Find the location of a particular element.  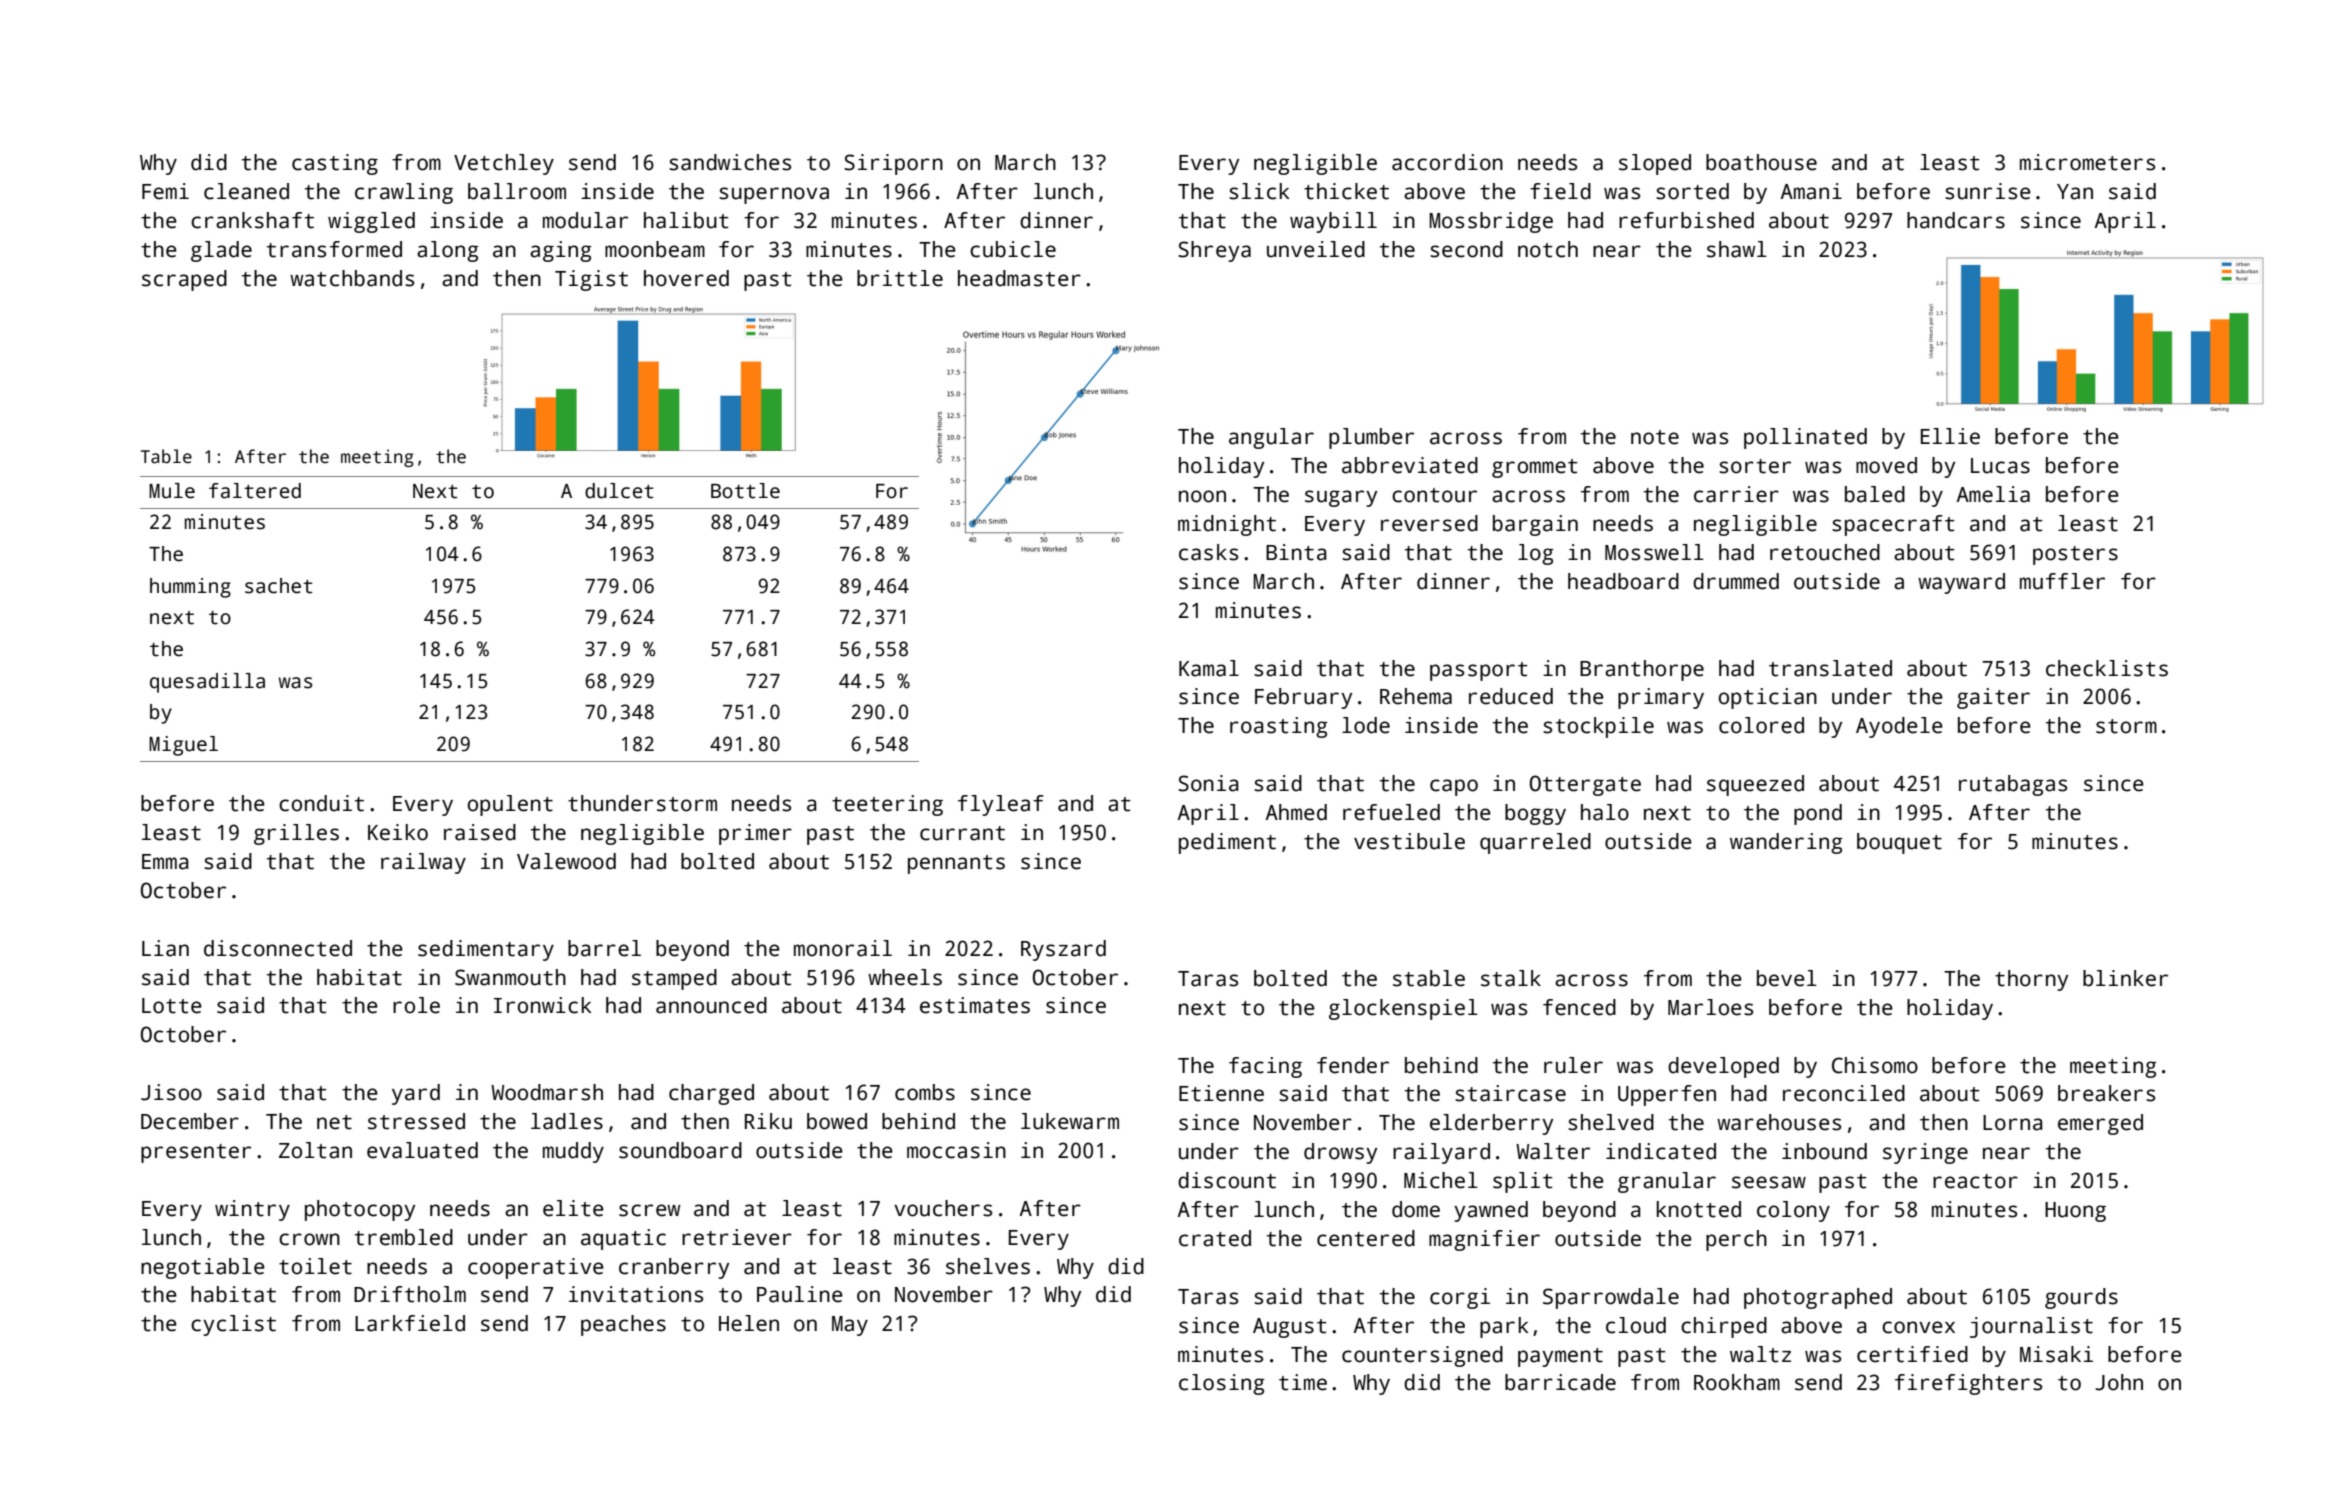

Ellie is located at coordinates (1950, 436).
